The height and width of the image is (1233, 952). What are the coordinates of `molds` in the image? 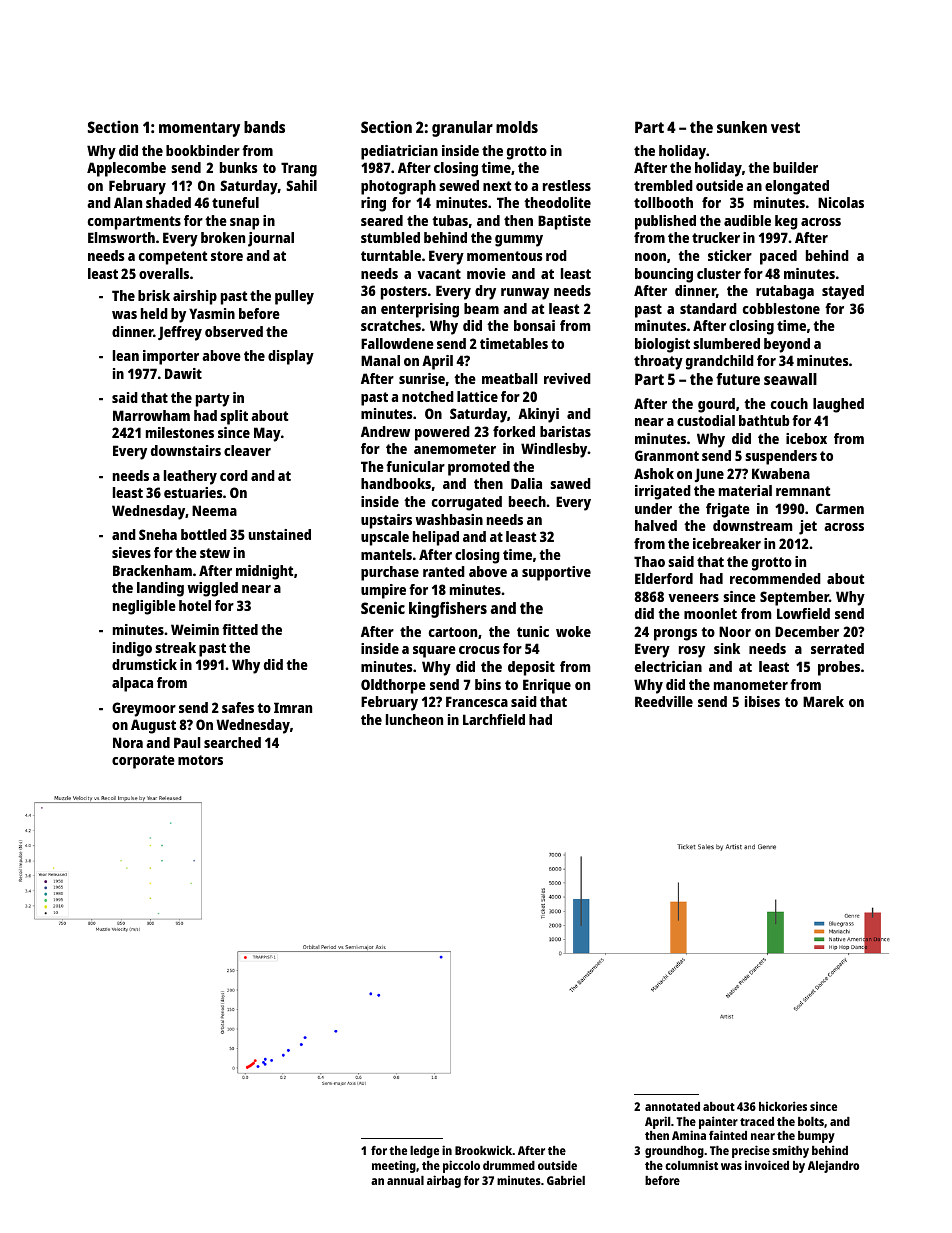 It's located at (517, 127).
